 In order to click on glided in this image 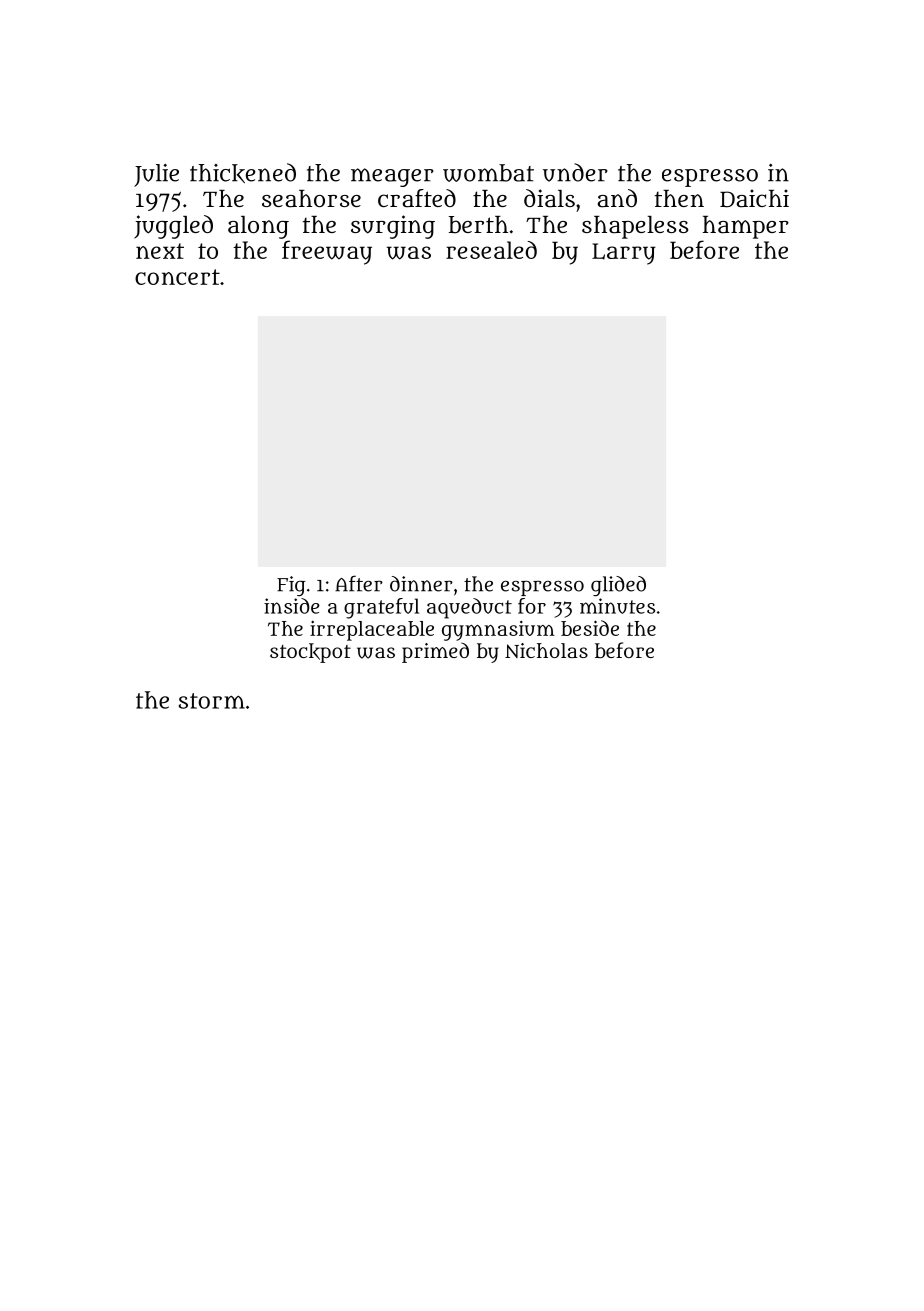, I will do `click(618, 586)`.
